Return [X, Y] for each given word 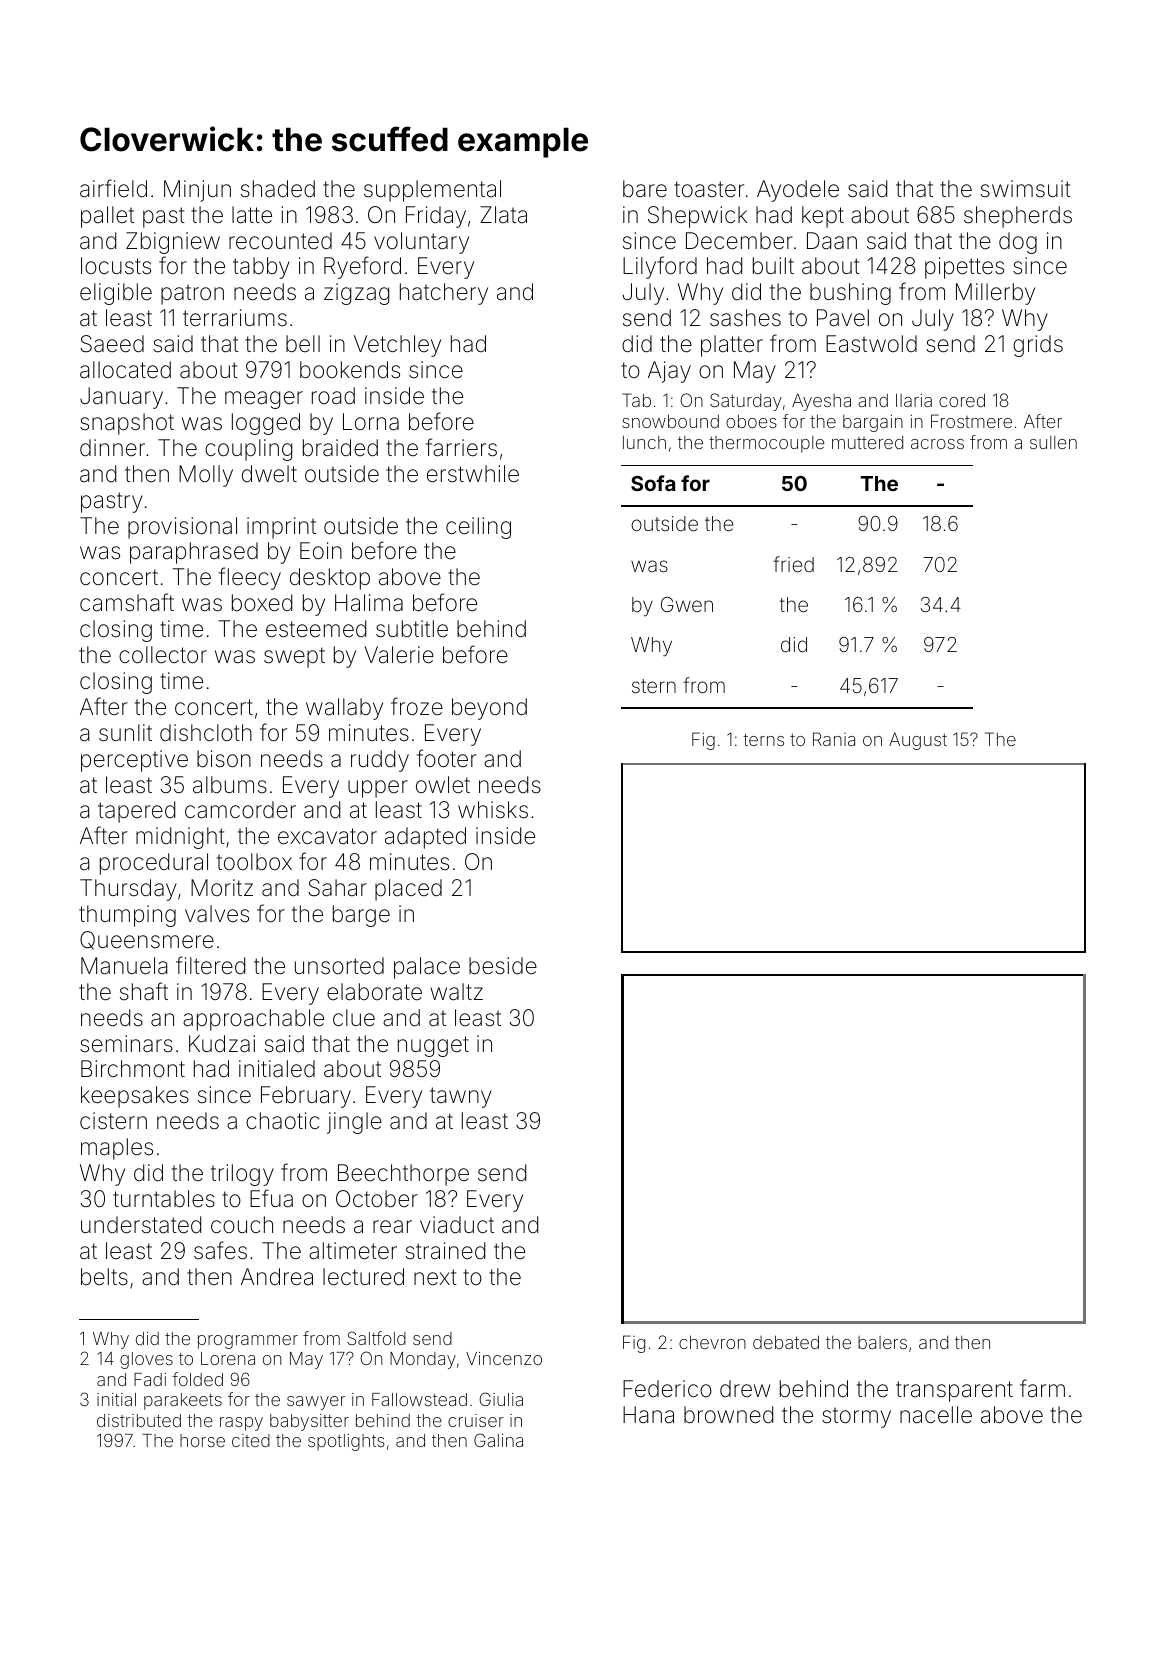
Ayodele [798, 191]
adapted [425, 838]
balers [882, 1342]
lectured [363, 1277]
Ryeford [362, 267]
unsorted [339, 966]
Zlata [503, 215]
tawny [461, 1097]
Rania [834, 739]
